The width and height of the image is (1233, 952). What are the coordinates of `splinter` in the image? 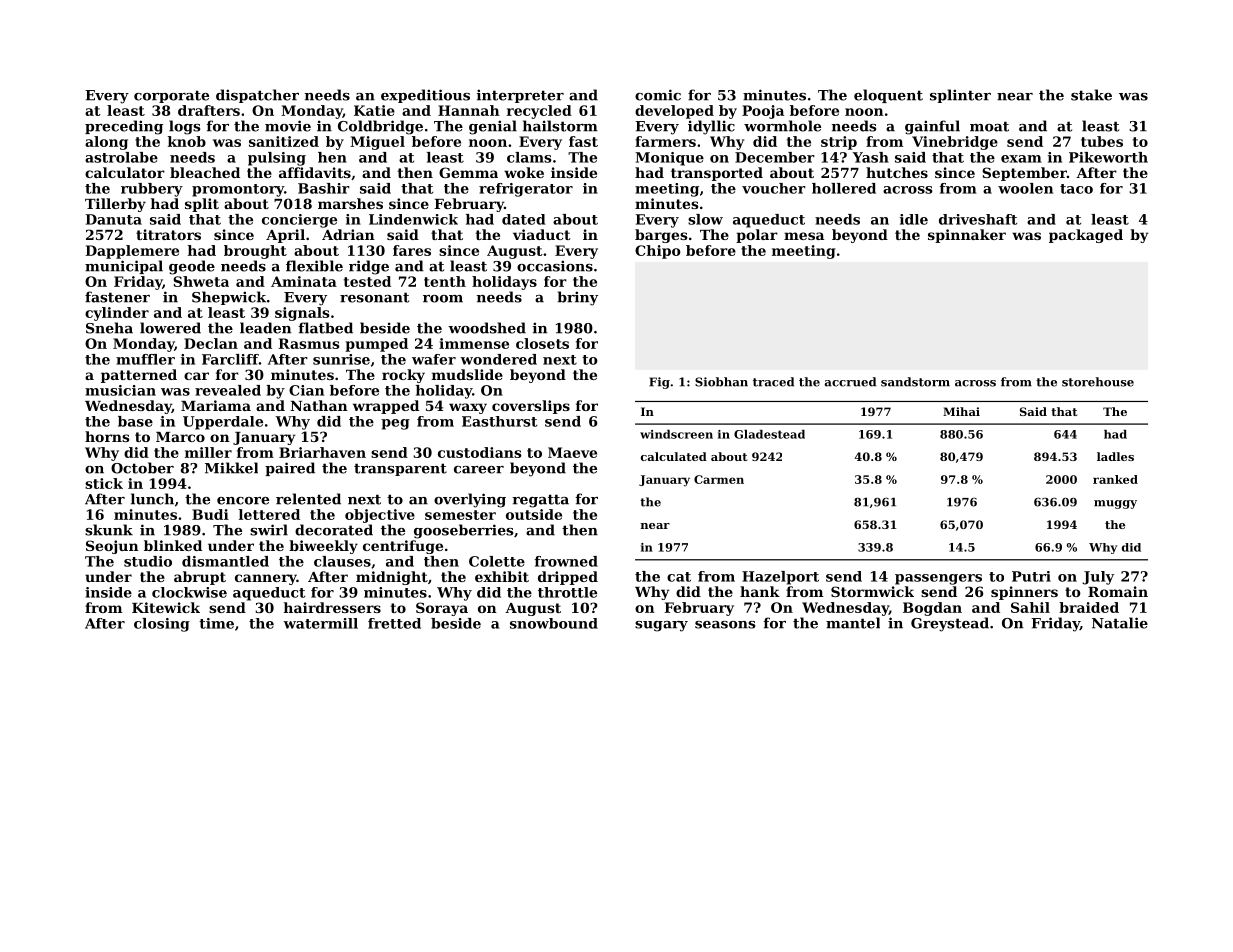 It's located at (960, 96).
